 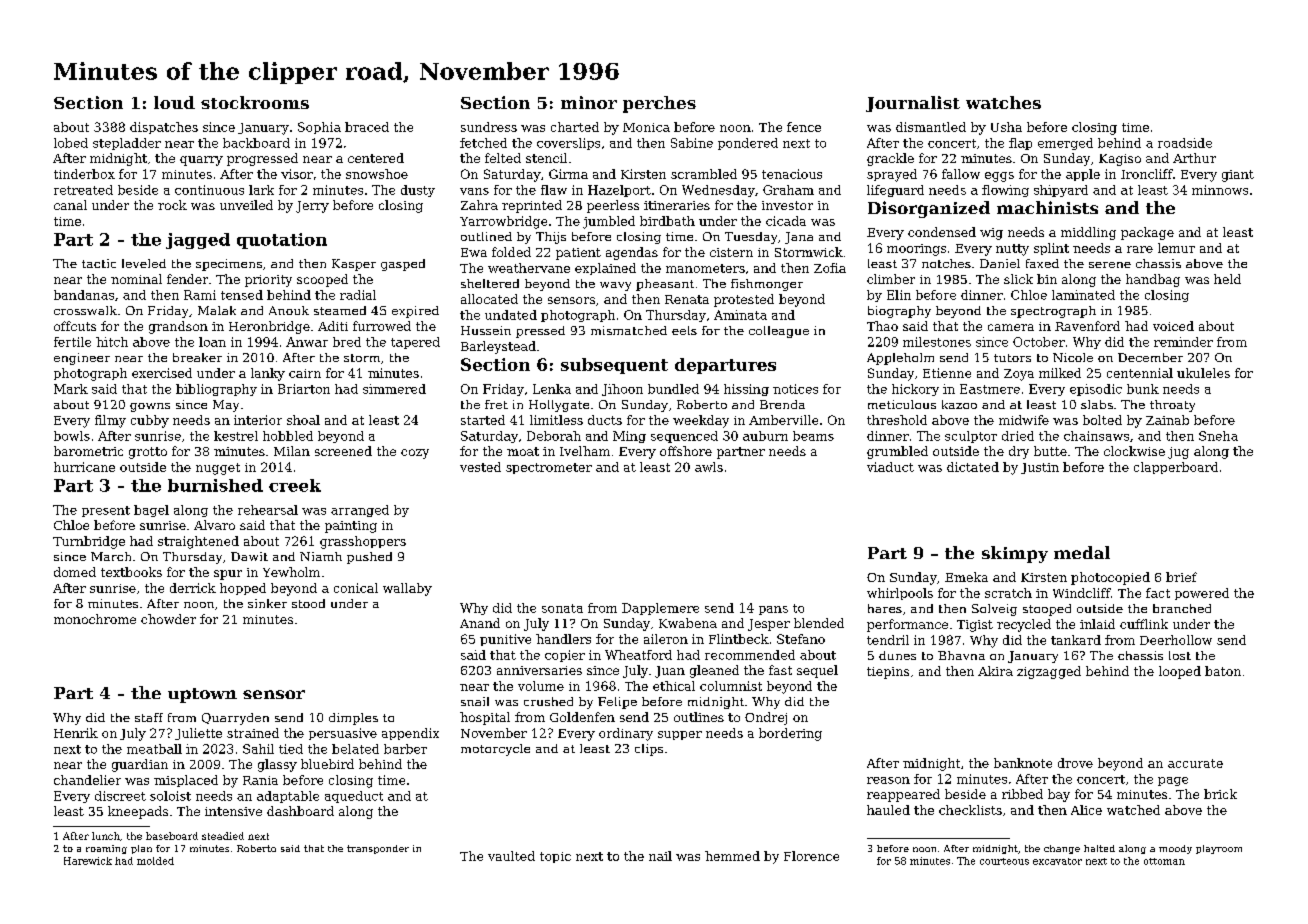 I want to click on Akira, so click(x=995, y=671).
